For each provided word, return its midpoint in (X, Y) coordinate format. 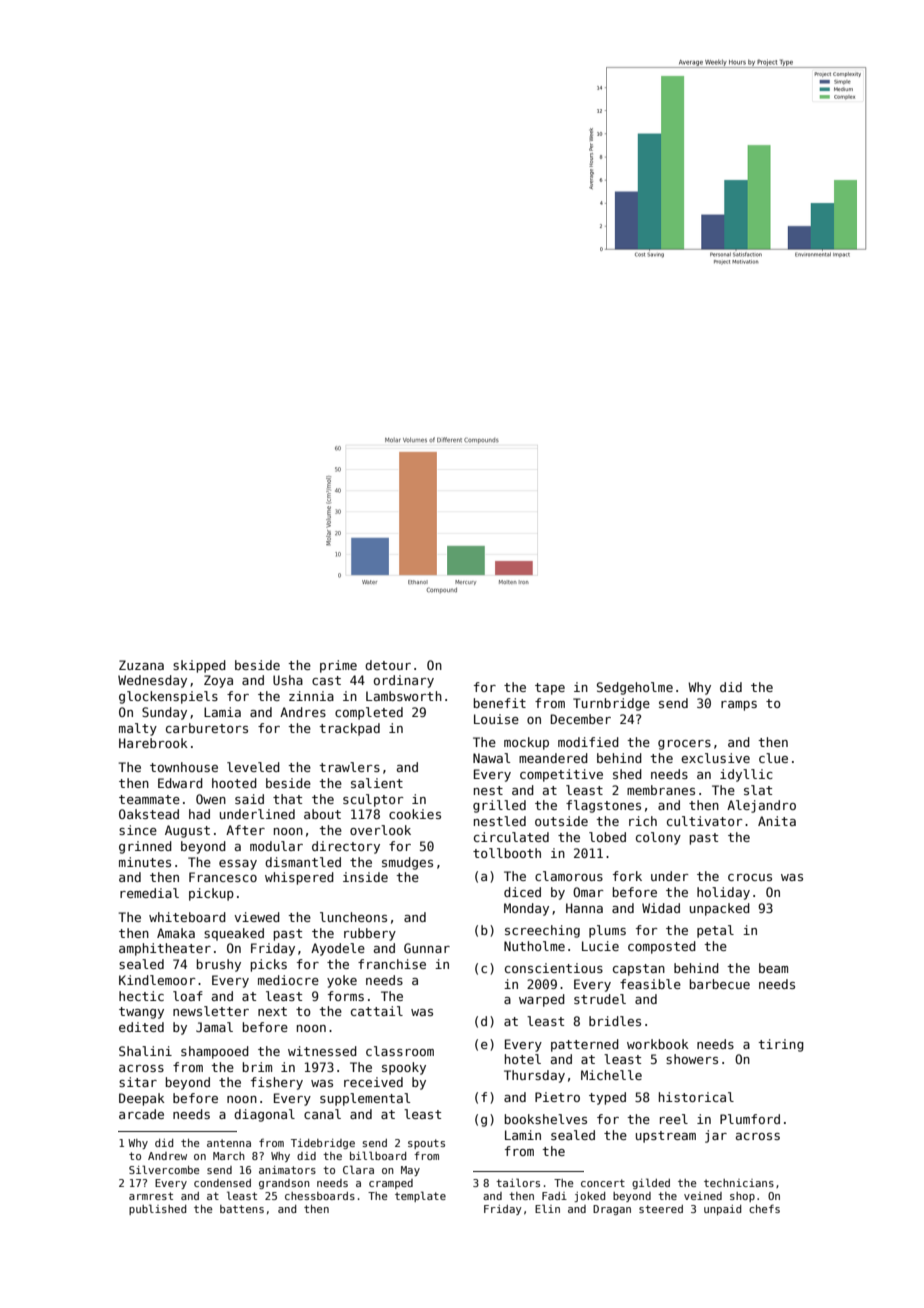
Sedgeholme (635, 688)
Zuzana (141, 665)
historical (696, 1097)
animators (287, 1170)
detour (388, 665)
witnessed (322, 1051)
